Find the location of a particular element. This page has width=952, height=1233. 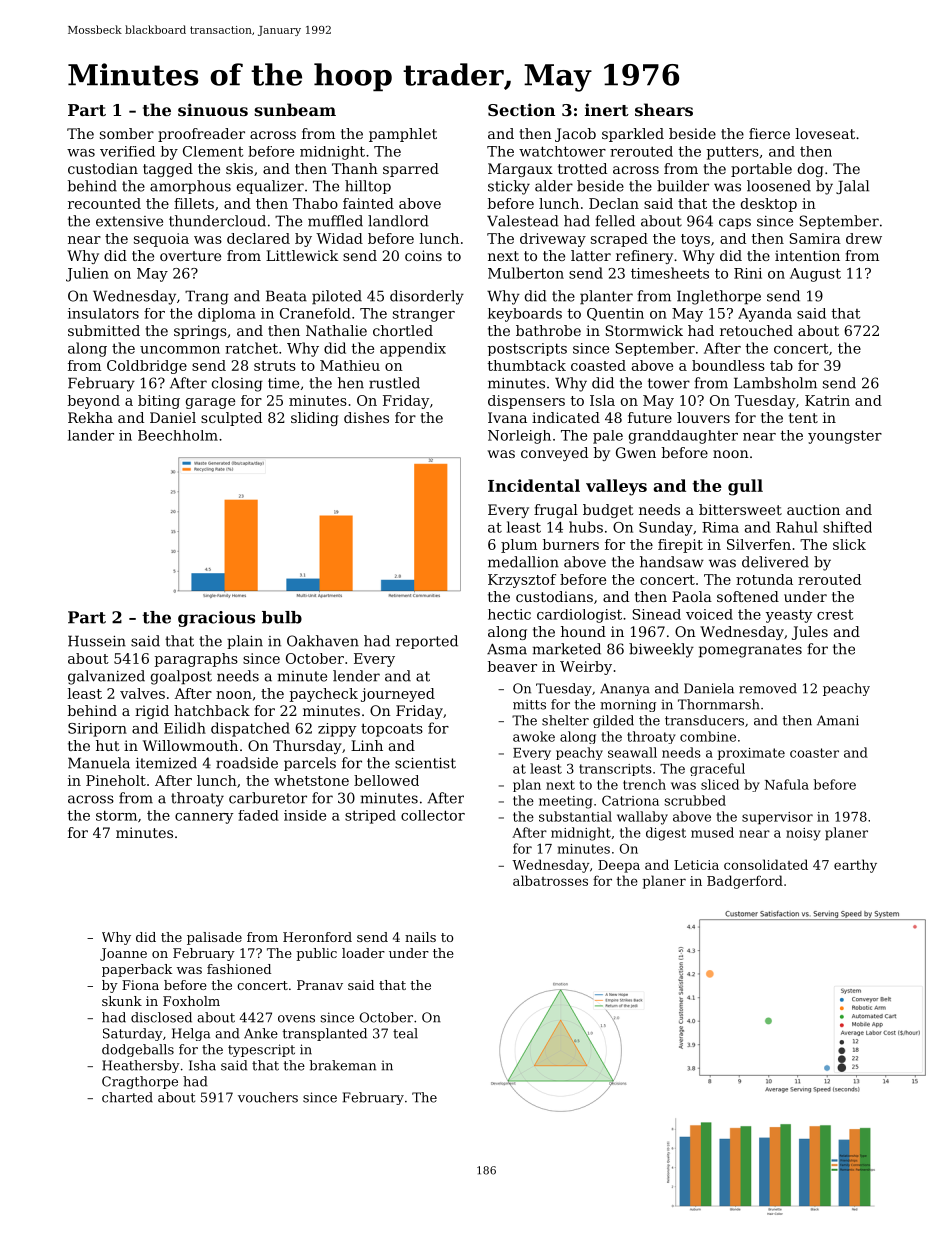

Jalal is located at coordinates (852, 187).
